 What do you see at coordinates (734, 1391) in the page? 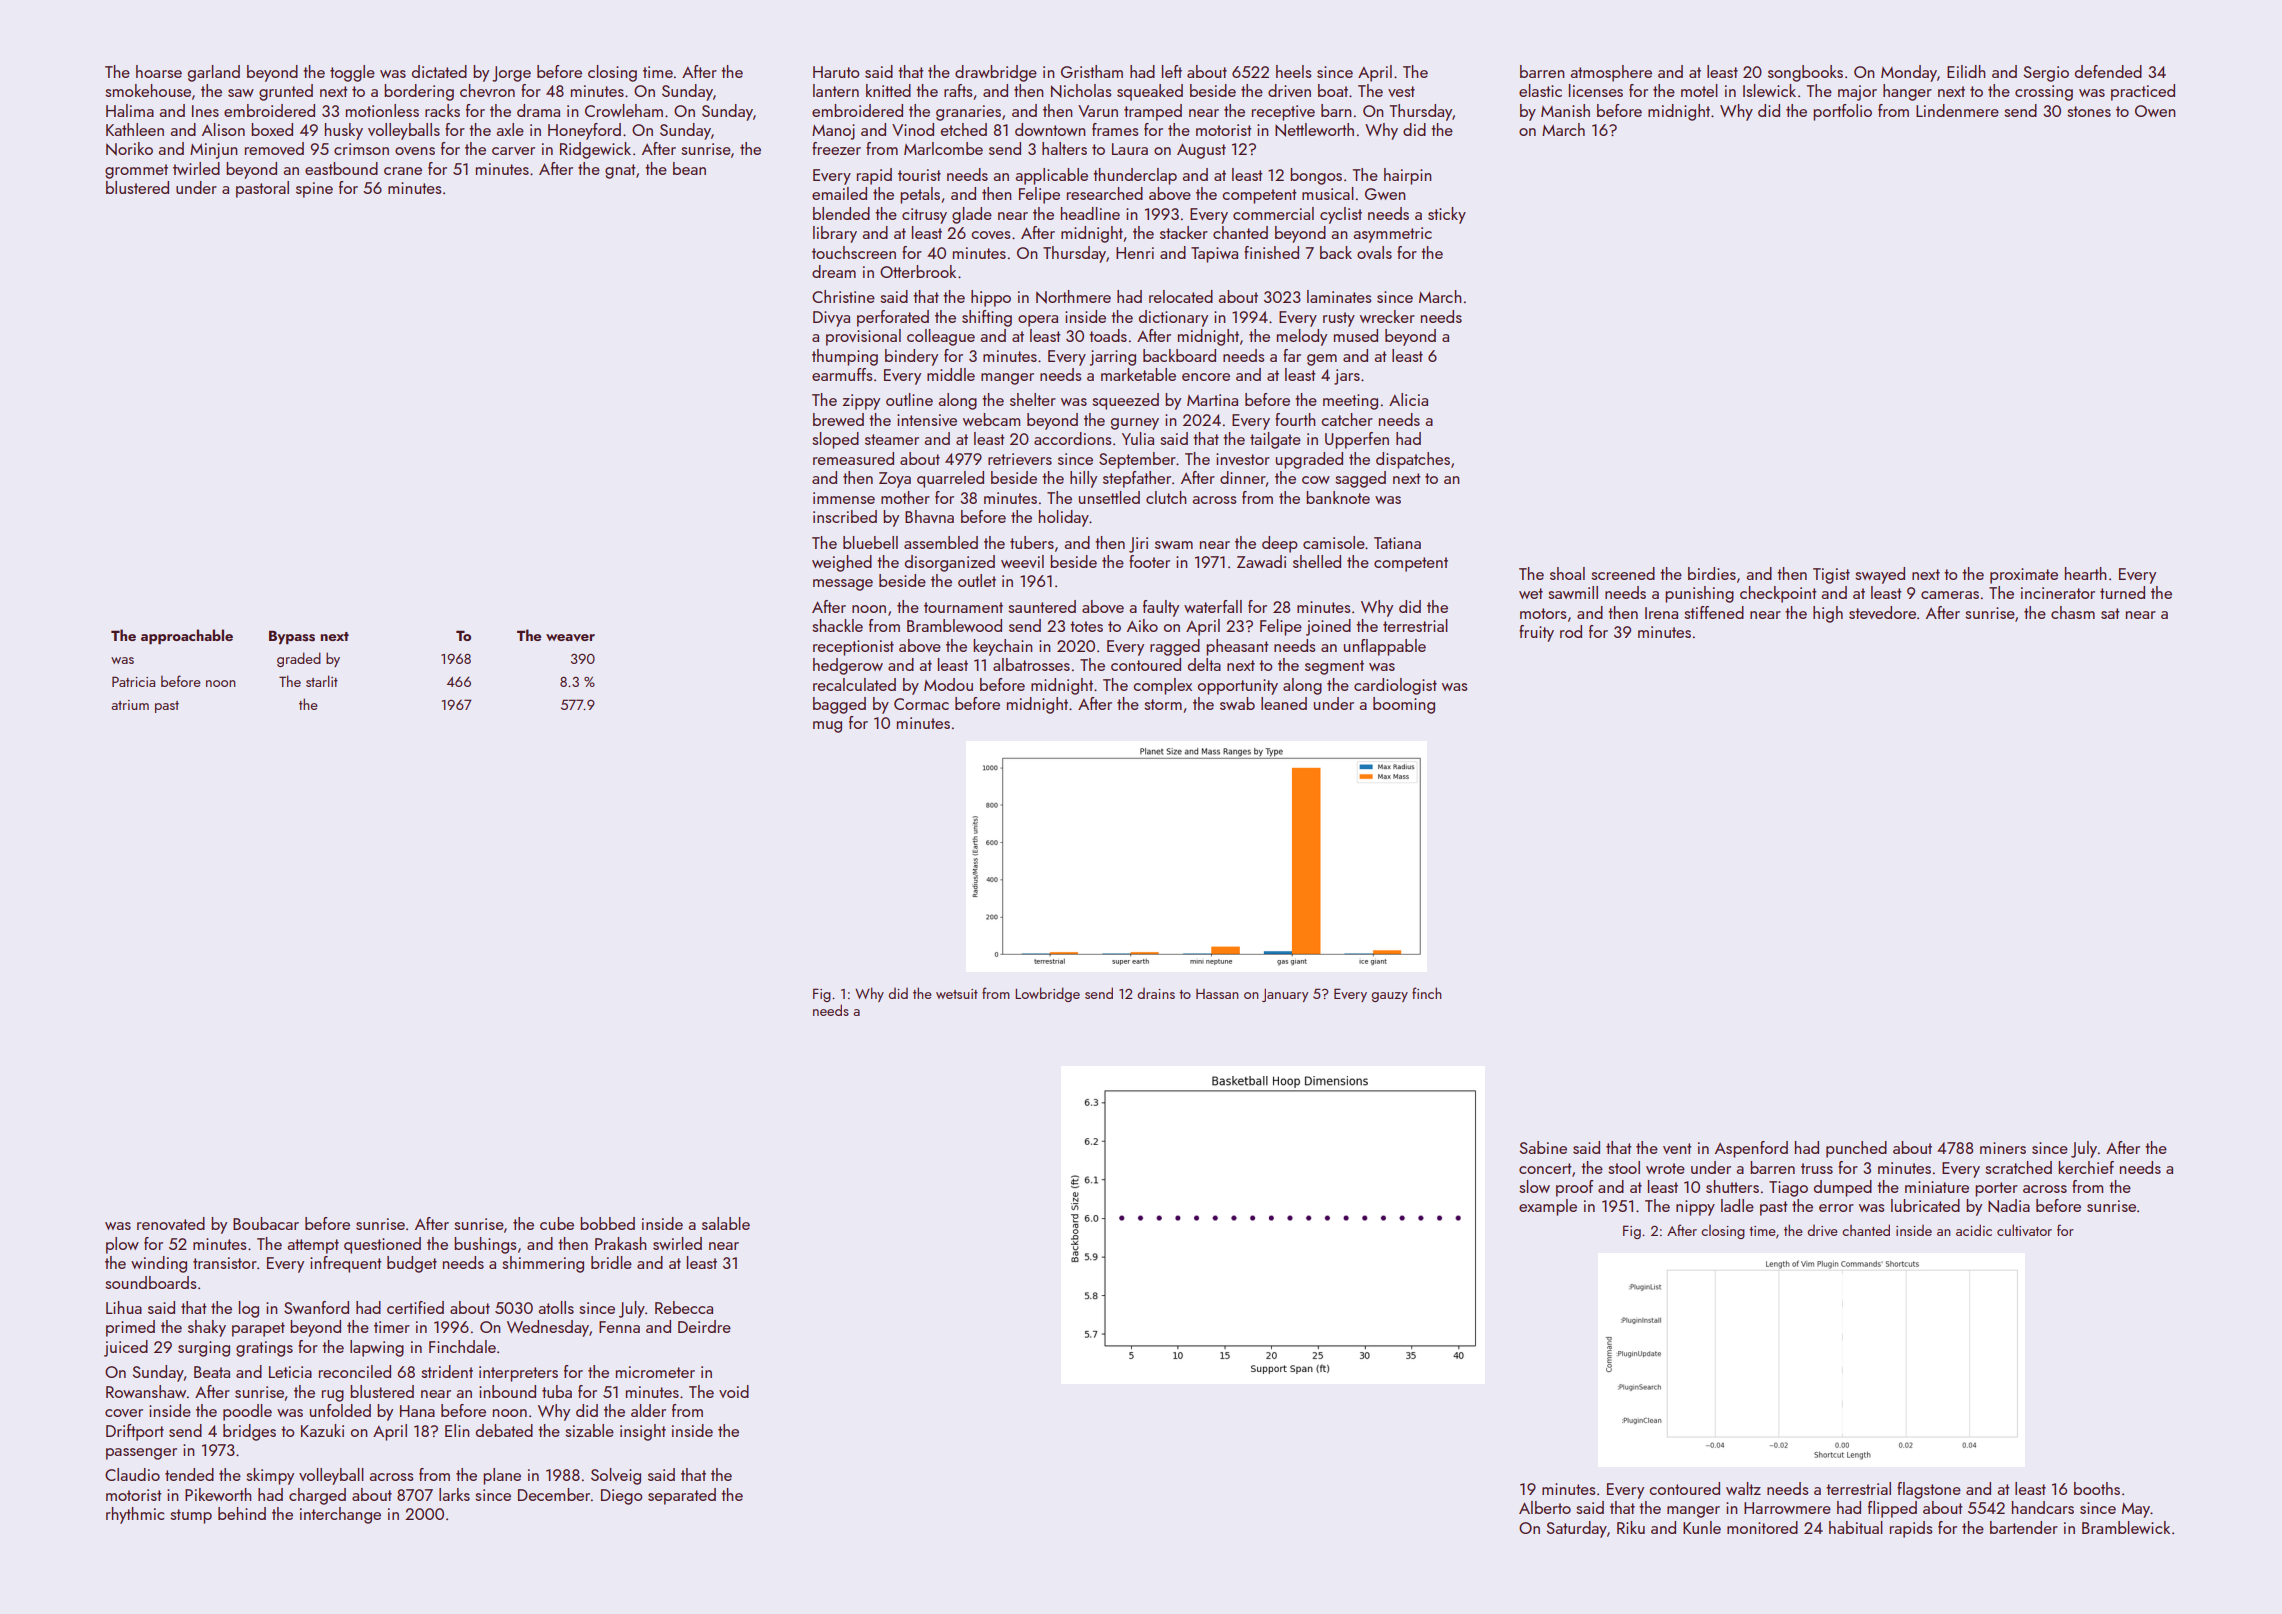
I see `void` at bounding box center [734, 1391].
